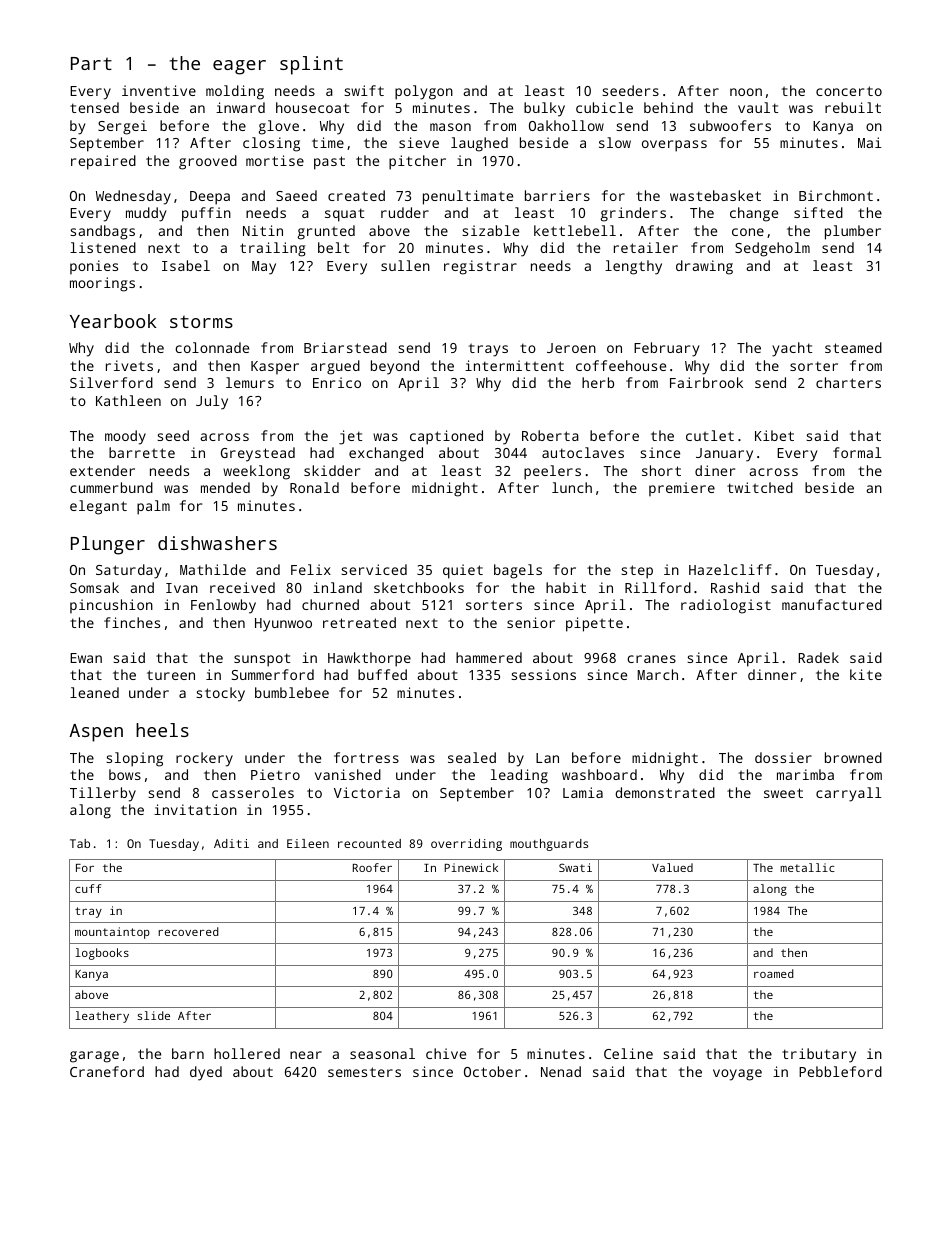  What do you see at coordinates (210, 198) in the image?
I see `Deepa` at bounding box center [210, 198].
